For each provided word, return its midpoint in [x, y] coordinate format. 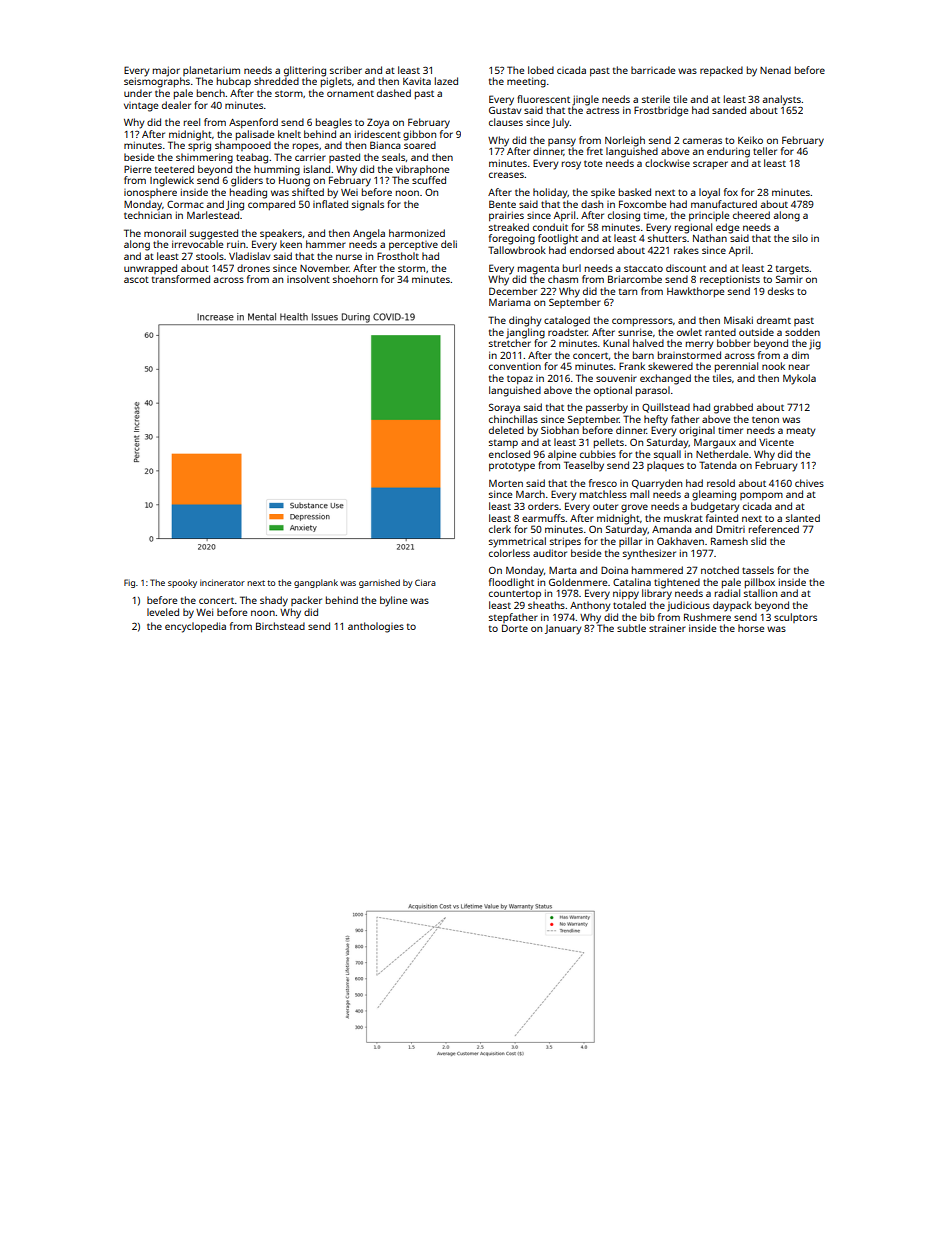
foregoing [512, 239]
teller [765, 151]
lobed [541, 70]
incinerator [222, 582]
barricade [653, 70]
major [166, 71]
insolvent [308, 279]
